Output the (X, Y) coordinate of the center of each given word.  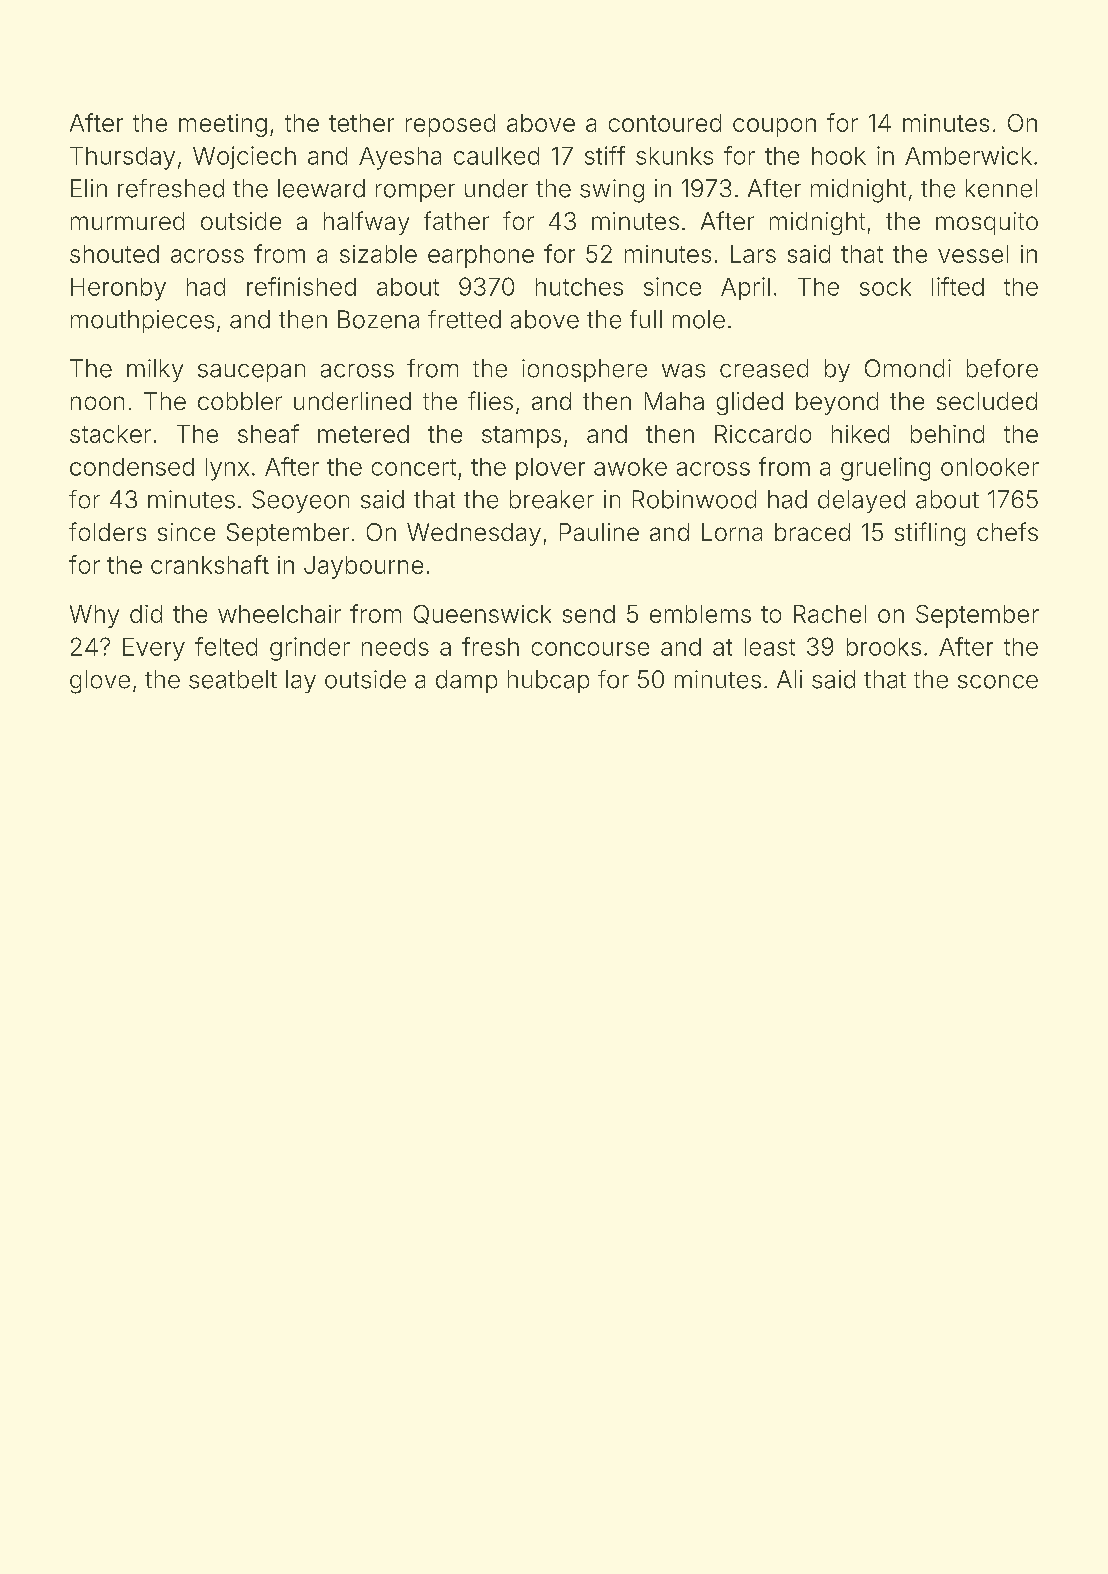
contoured (665, 123)
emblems (700, 614)
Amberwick (968, 155)
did (146, 614)
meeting (223, 125)
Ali (789, 679)
